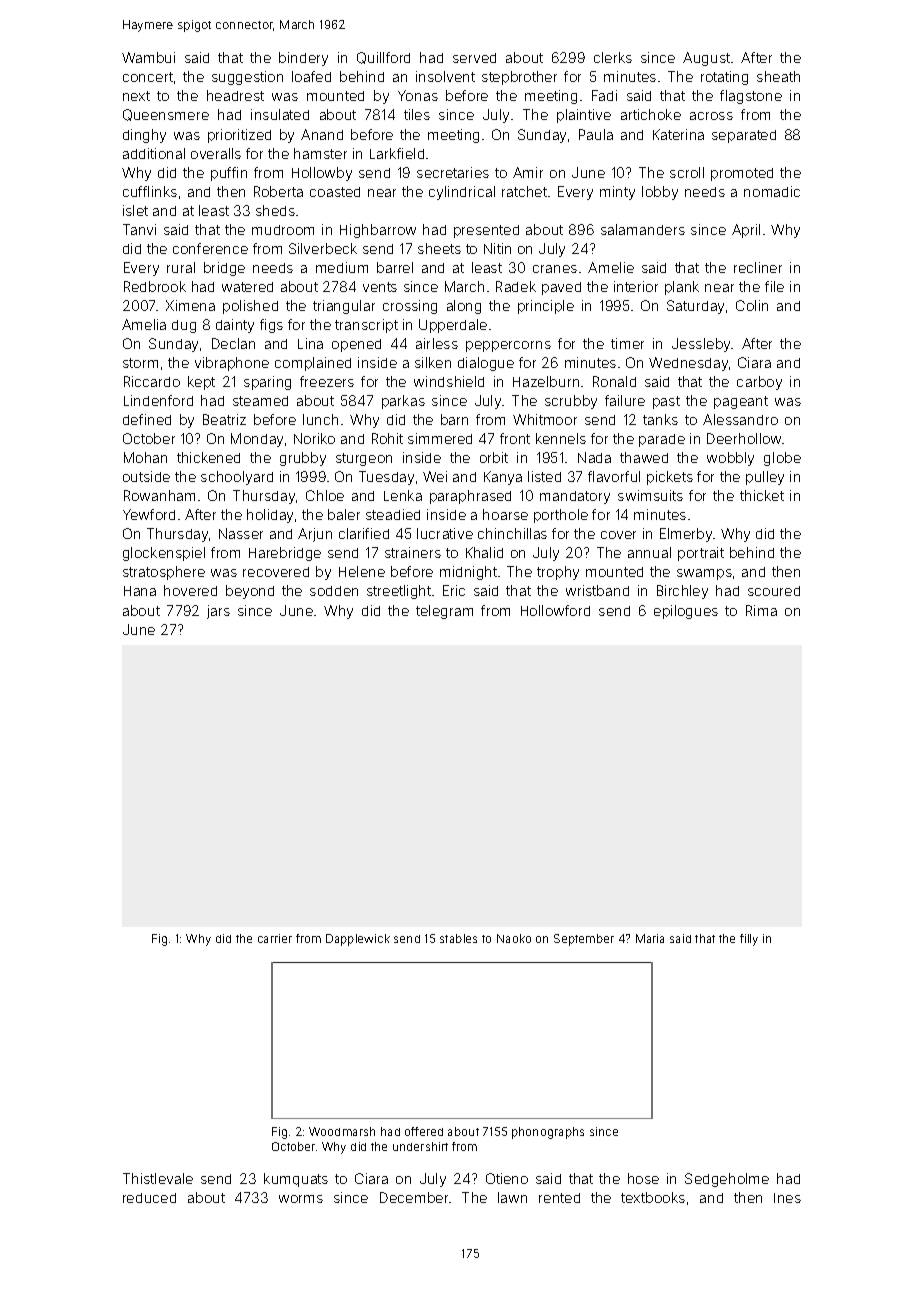 This screenshot has width=924, height=1308. I want to click on served, so click(474, 58).
